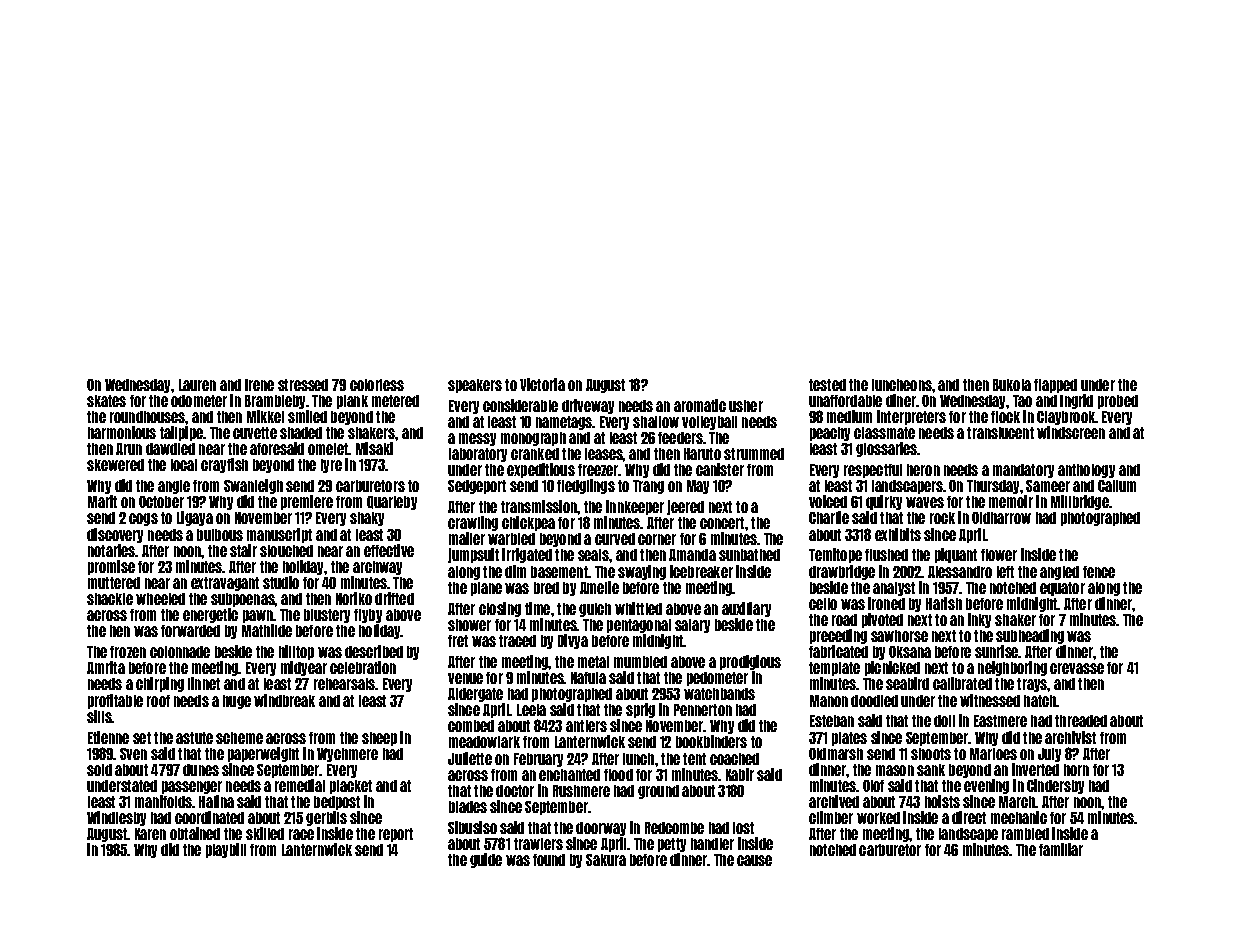 The image size is (1233, 952). Describe the element at coordinates (465, 678) in the document. I see `venue` at that location.
